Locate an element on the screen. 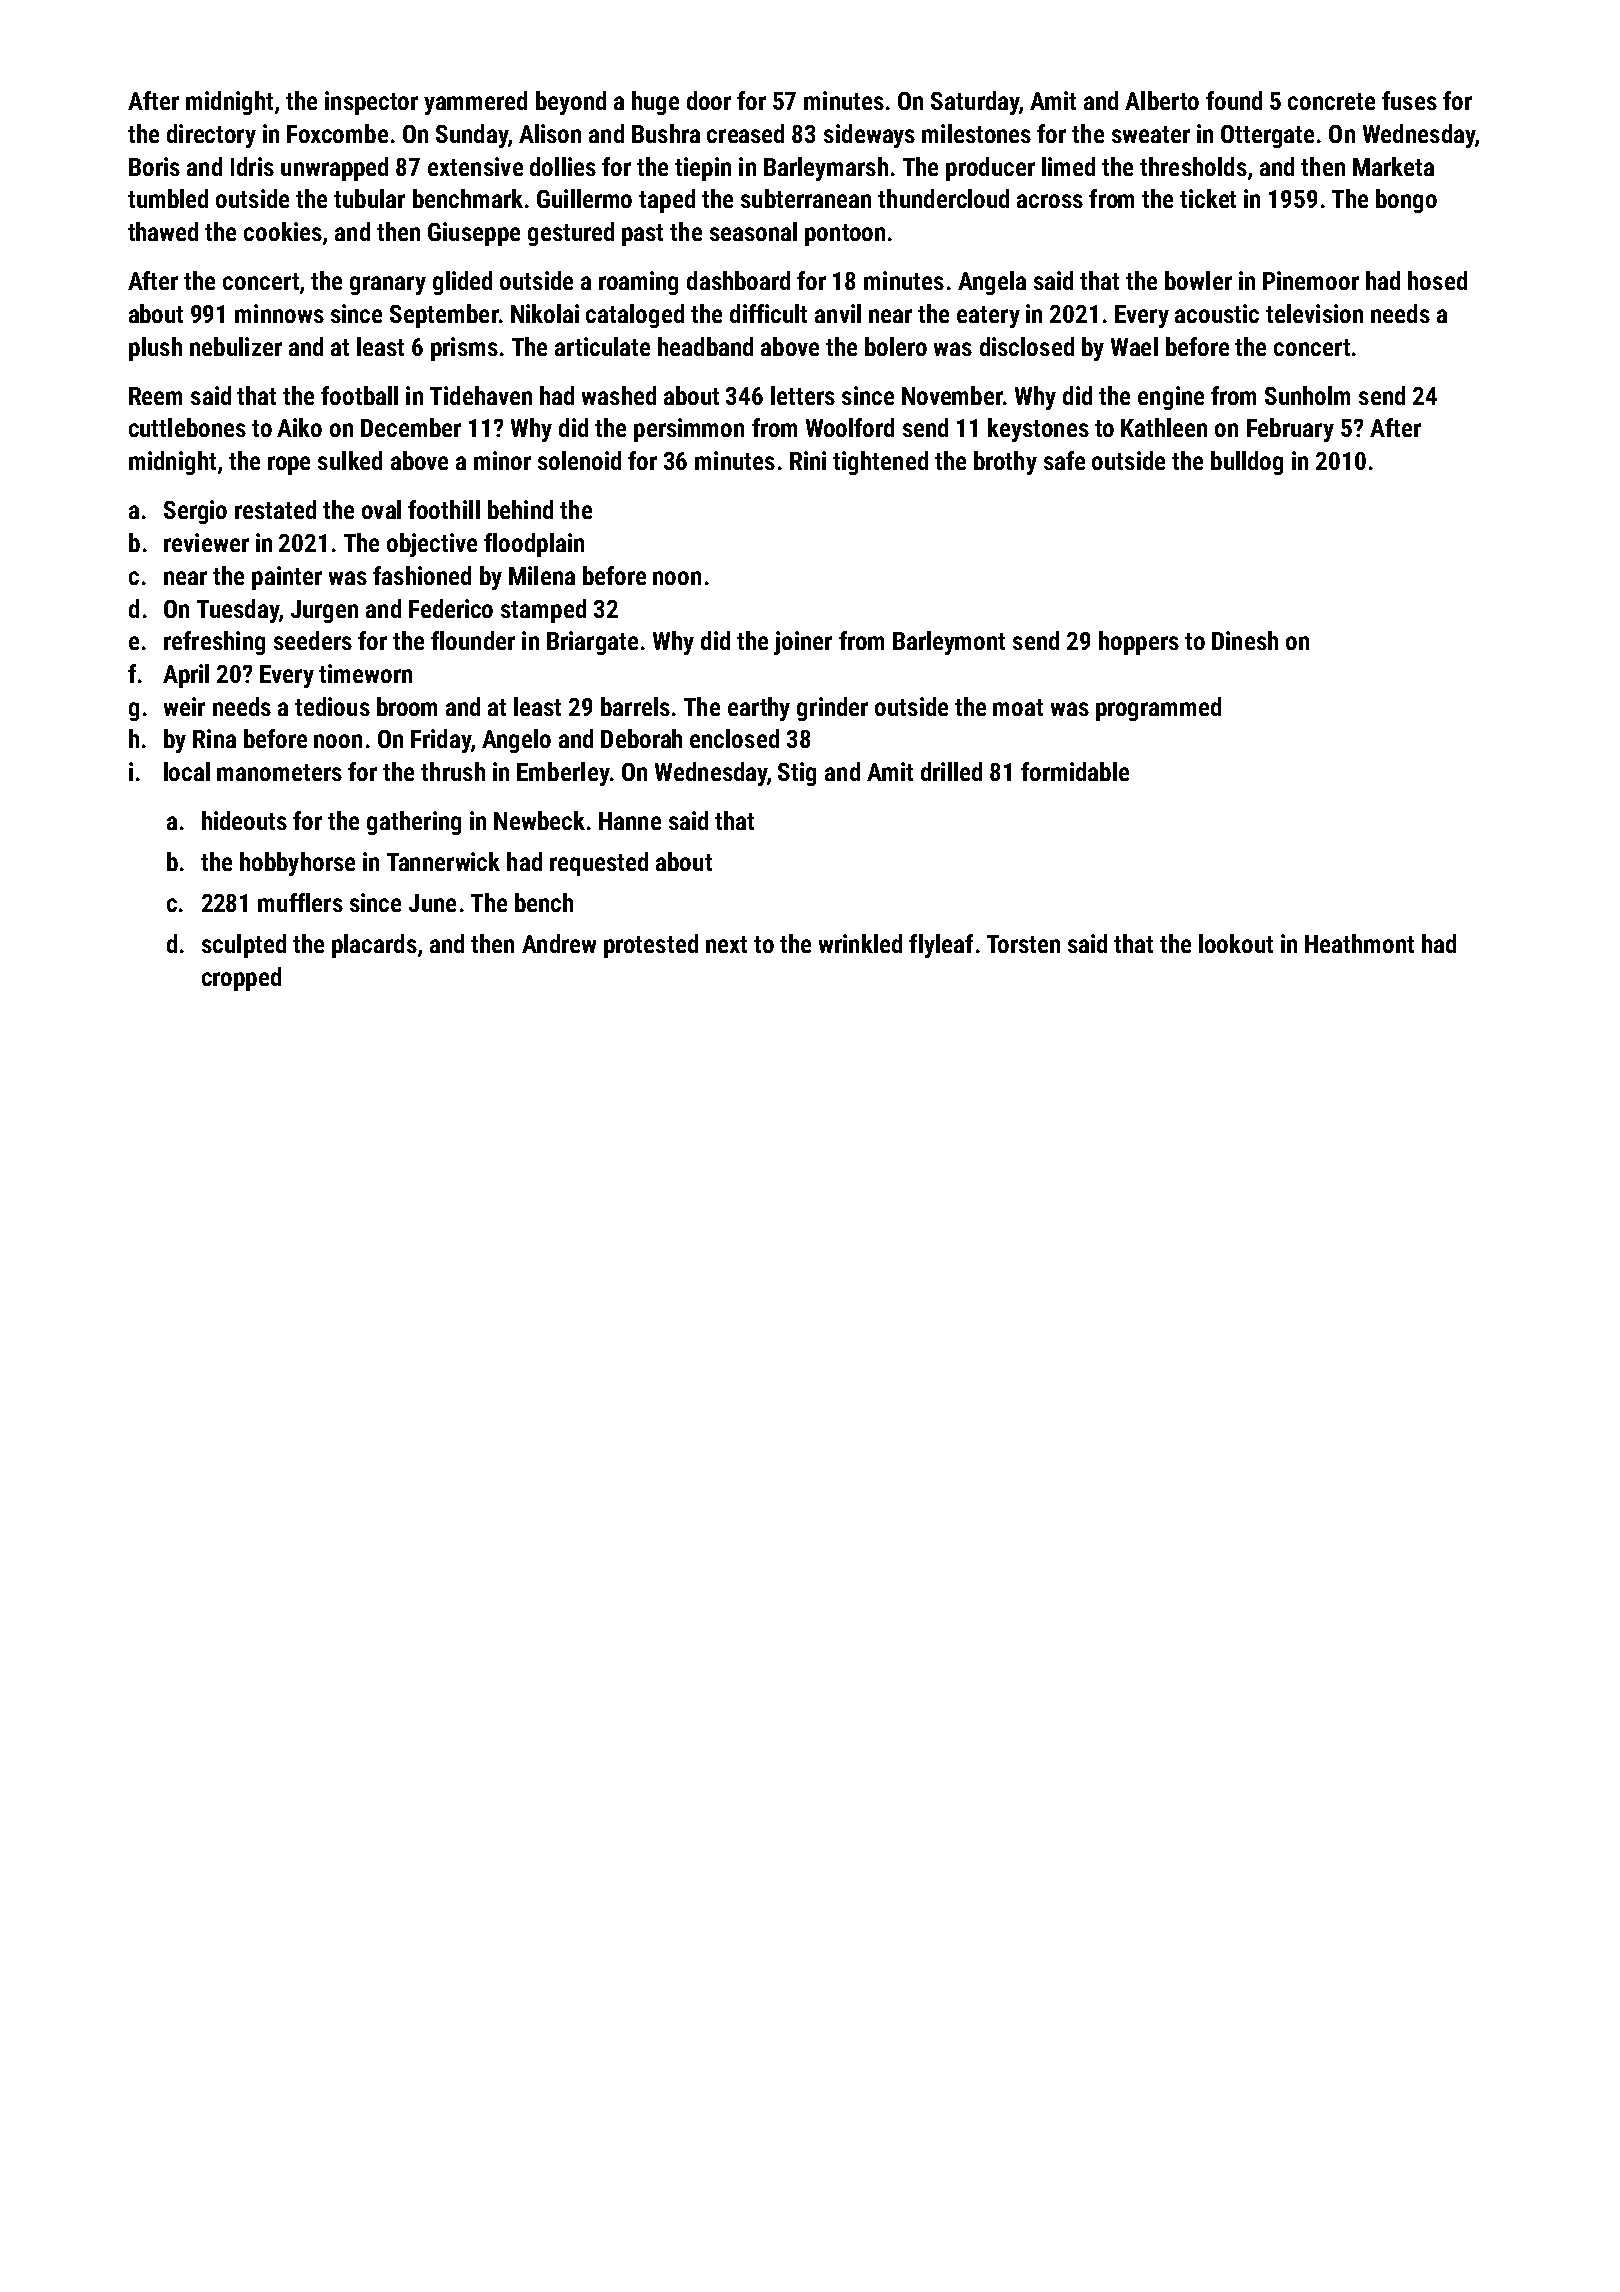 This screenshot has width=1620, height=2292. cropped is located at coordinates (241, 979).
